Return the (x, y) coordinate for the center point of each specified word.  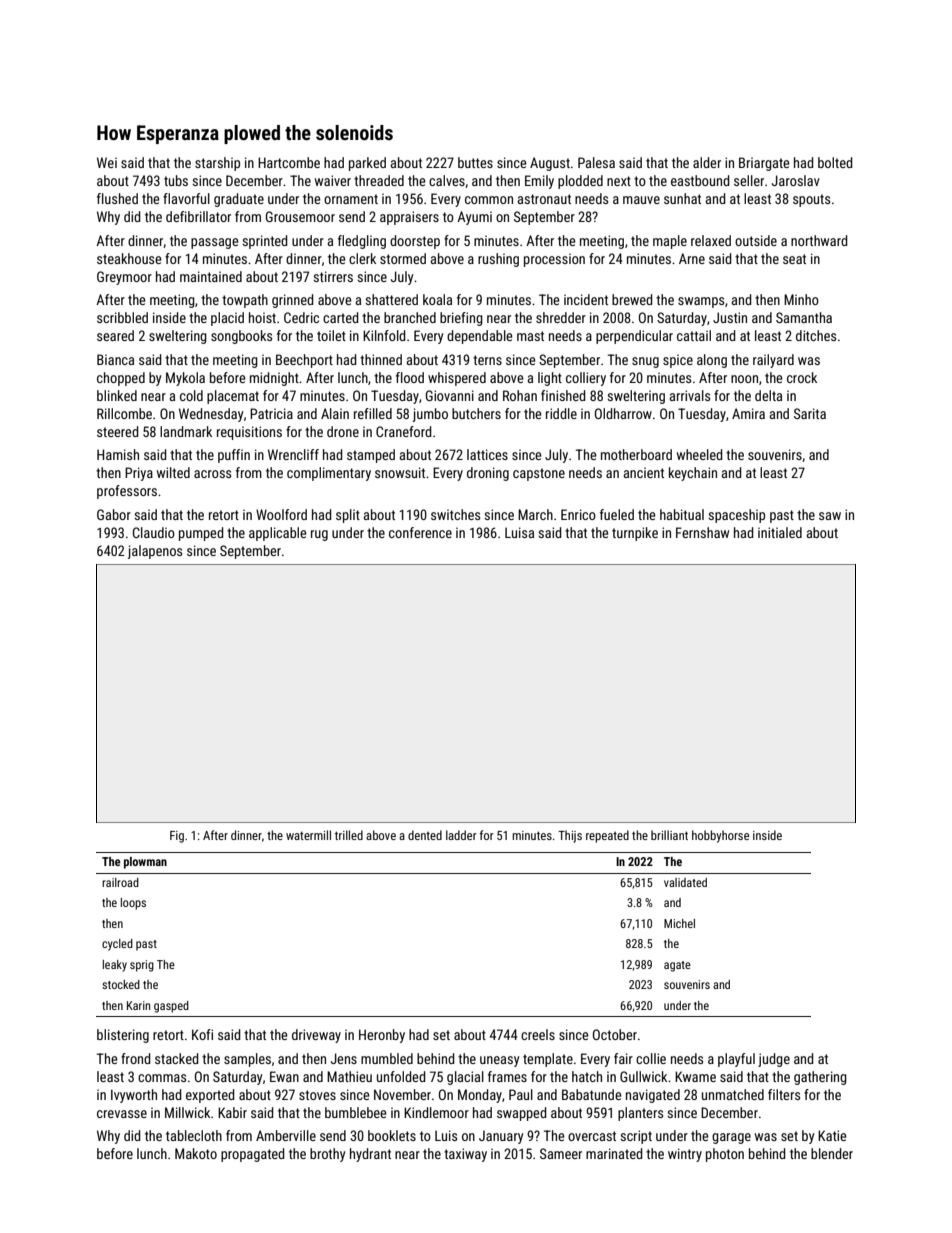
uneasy (499, 1061)
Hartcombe (289, 162)
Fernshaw (702, 532)
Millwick (187, 1112)
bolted (835, 162)
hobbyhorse (720, 836)
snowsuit (400, 472)
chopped (121, 379)
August (550, 164)
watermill (308, 835)
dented (425, 835)
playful (736, 1060)
